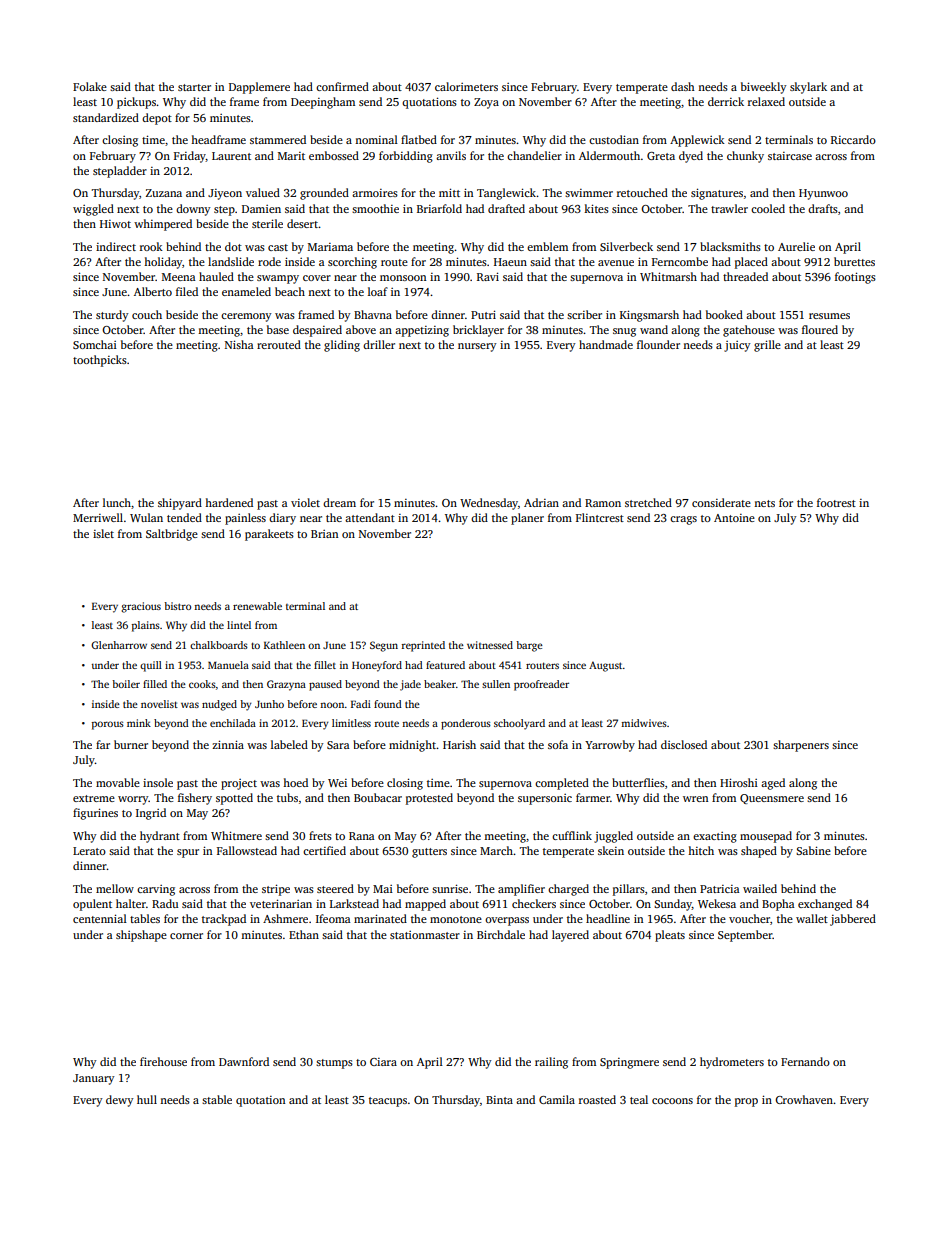 The height and width of the page is (1233, 952). What do you see at coordinates (282, 519) in the page?
I see `diary` at bounding box center [282, 519].
